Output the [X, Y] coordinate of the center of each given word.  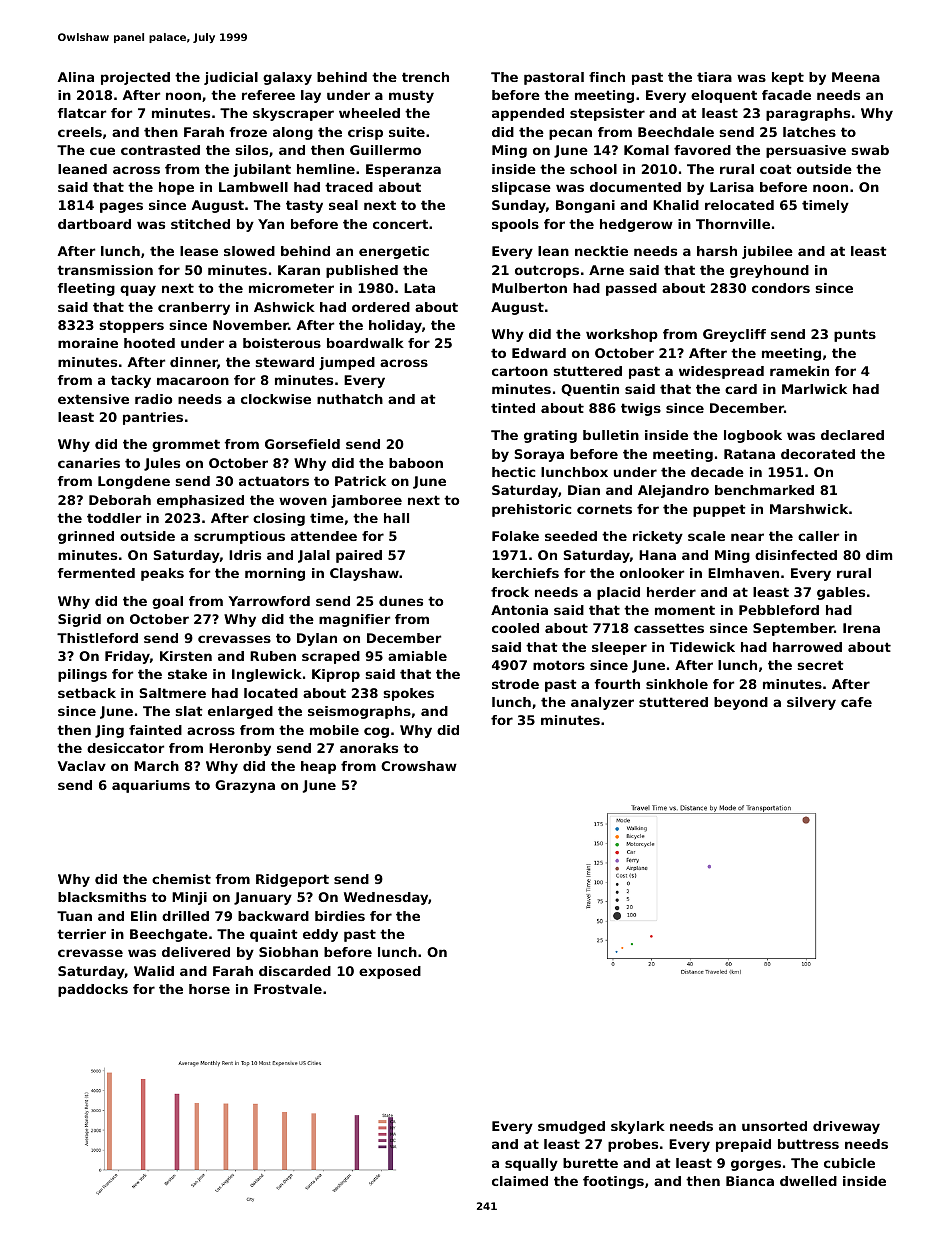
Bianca [750, 1181]
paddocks [93, 990]
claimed [520, 1181]
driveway [846, 1127]
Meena [856, 77]
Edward [539, 353]
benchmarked [764, 490]
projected [135, 78]
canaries [89, 463]
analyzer [602, 703]
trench [425, 77]
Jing [109, 731]
